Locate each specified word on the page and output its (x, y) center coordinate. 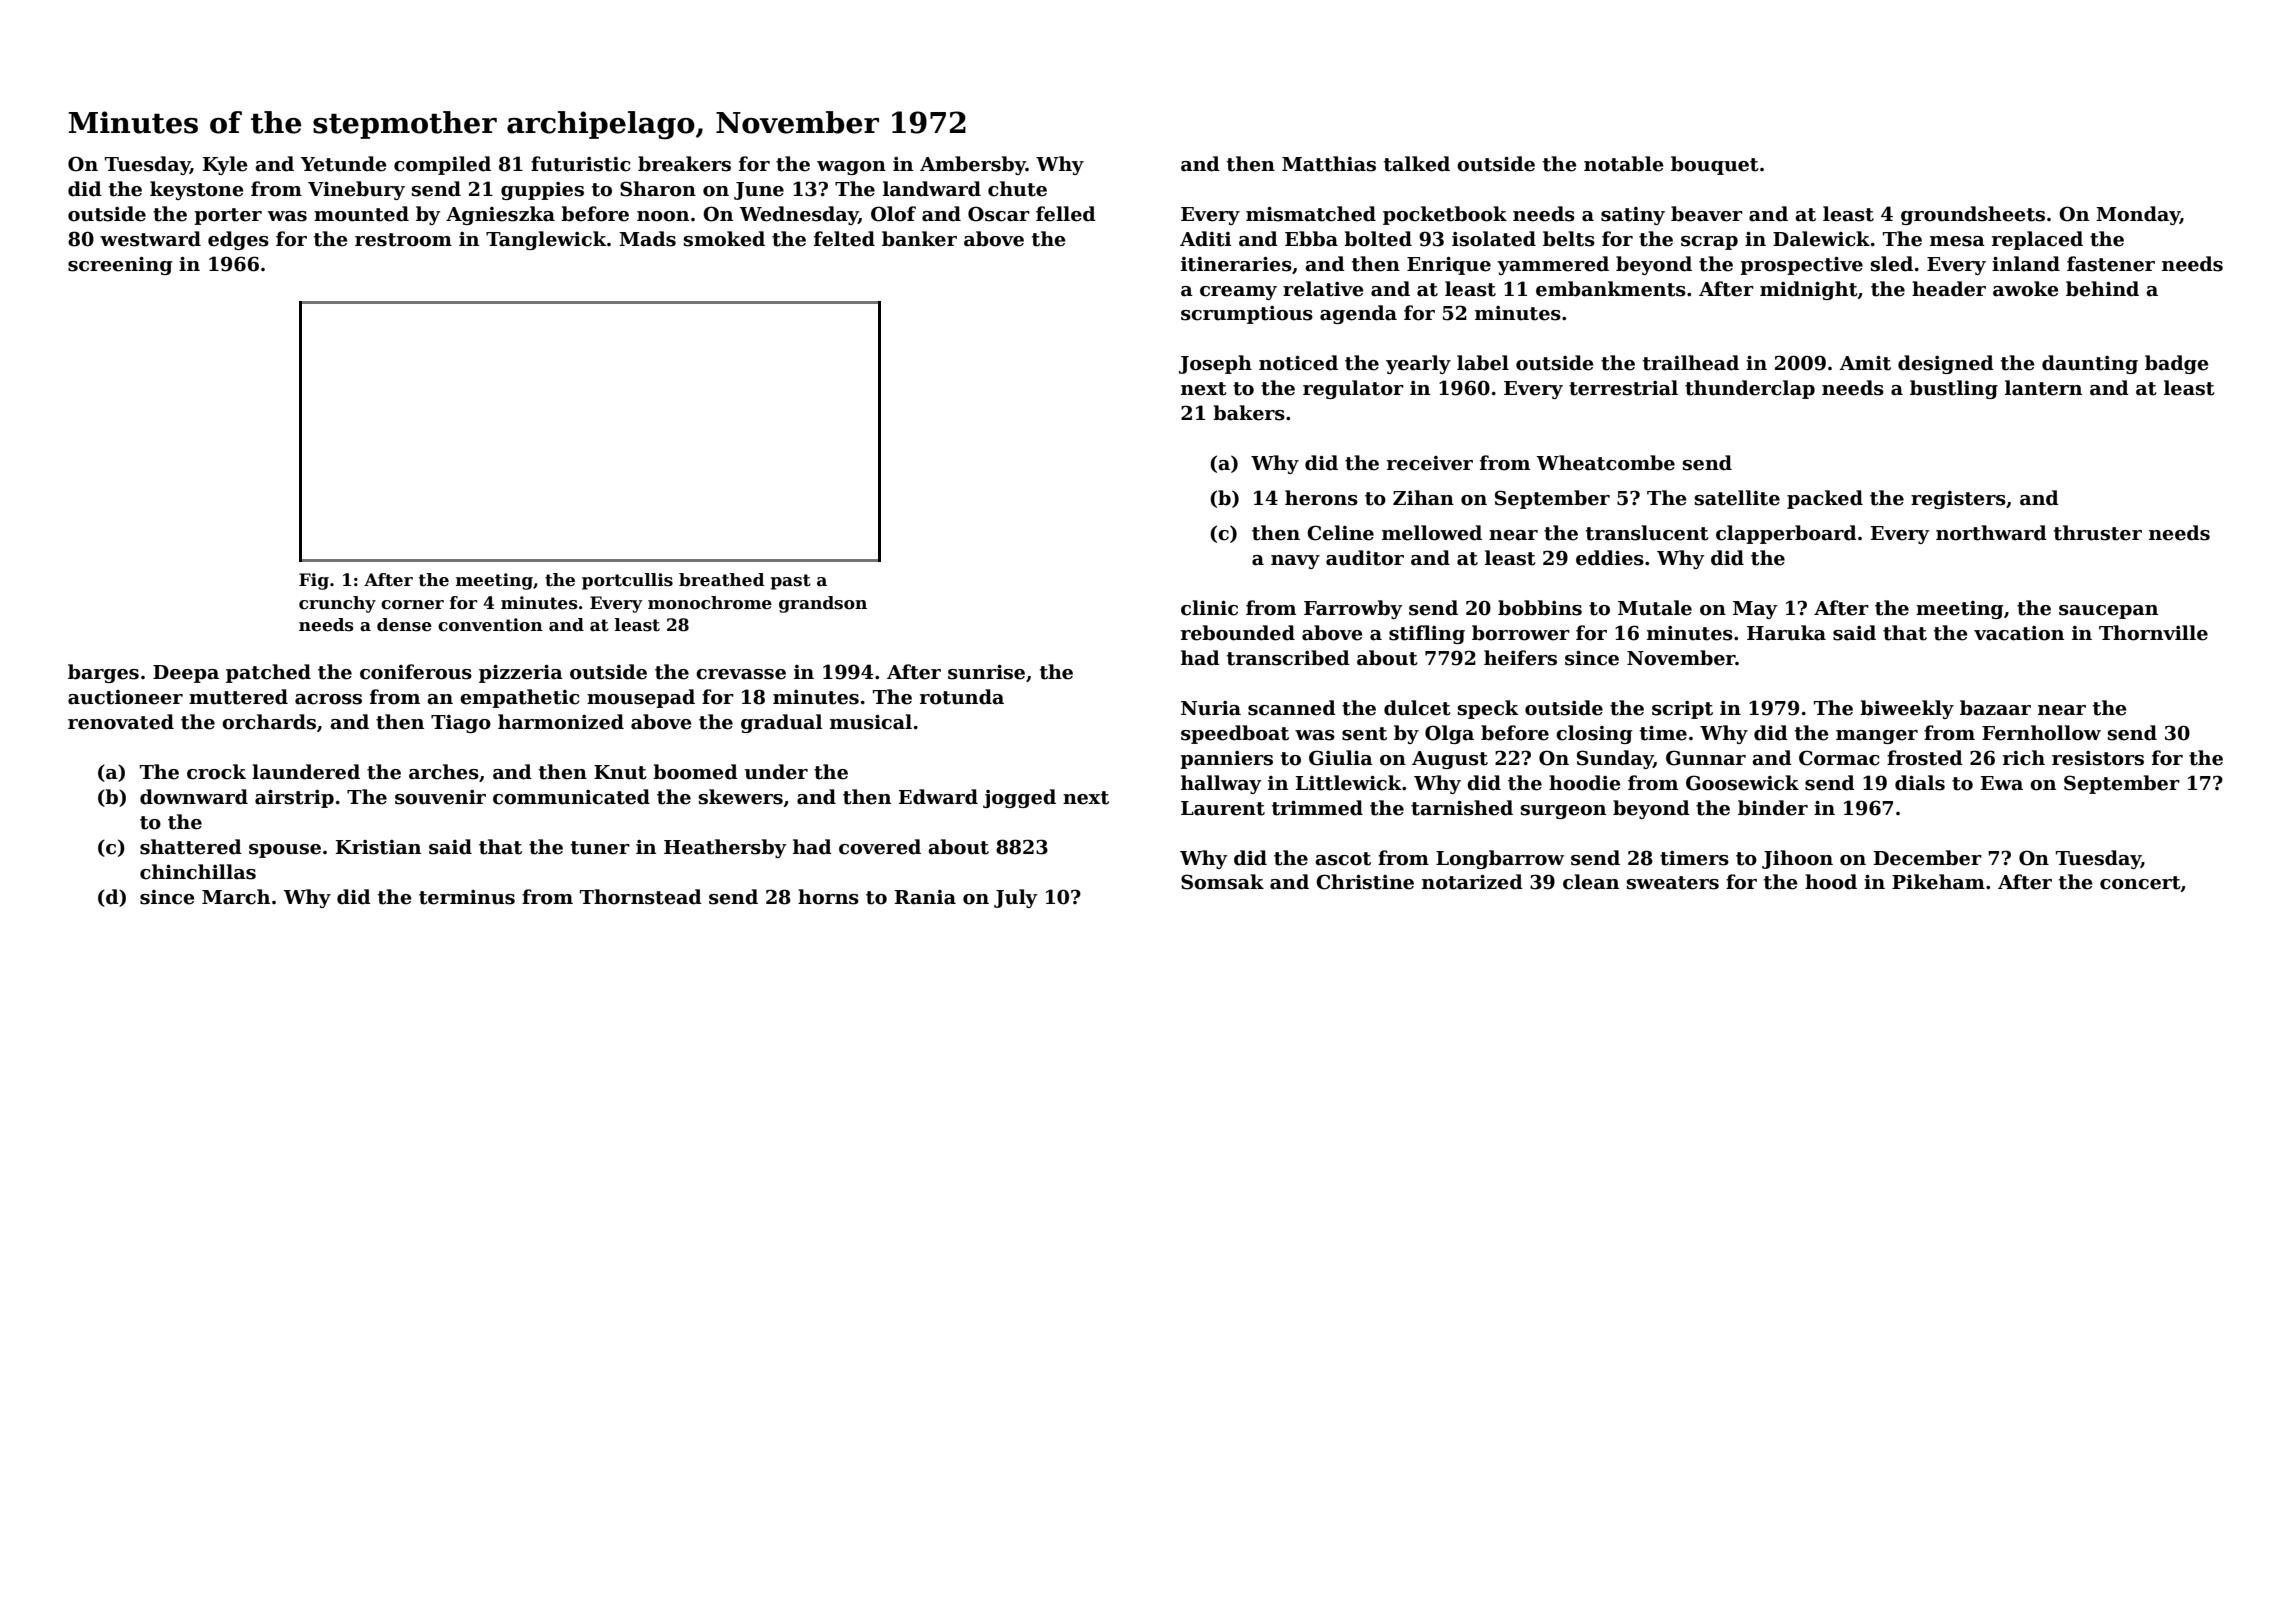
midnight (1809, 290)
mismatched (1311, 214)
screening (120, 266)
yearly (1418, 364)
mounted (361, 214)
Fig (314, 581)
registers (1958, 500)
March (236, 897)
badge (2177, 364)
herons (1321, 498)
